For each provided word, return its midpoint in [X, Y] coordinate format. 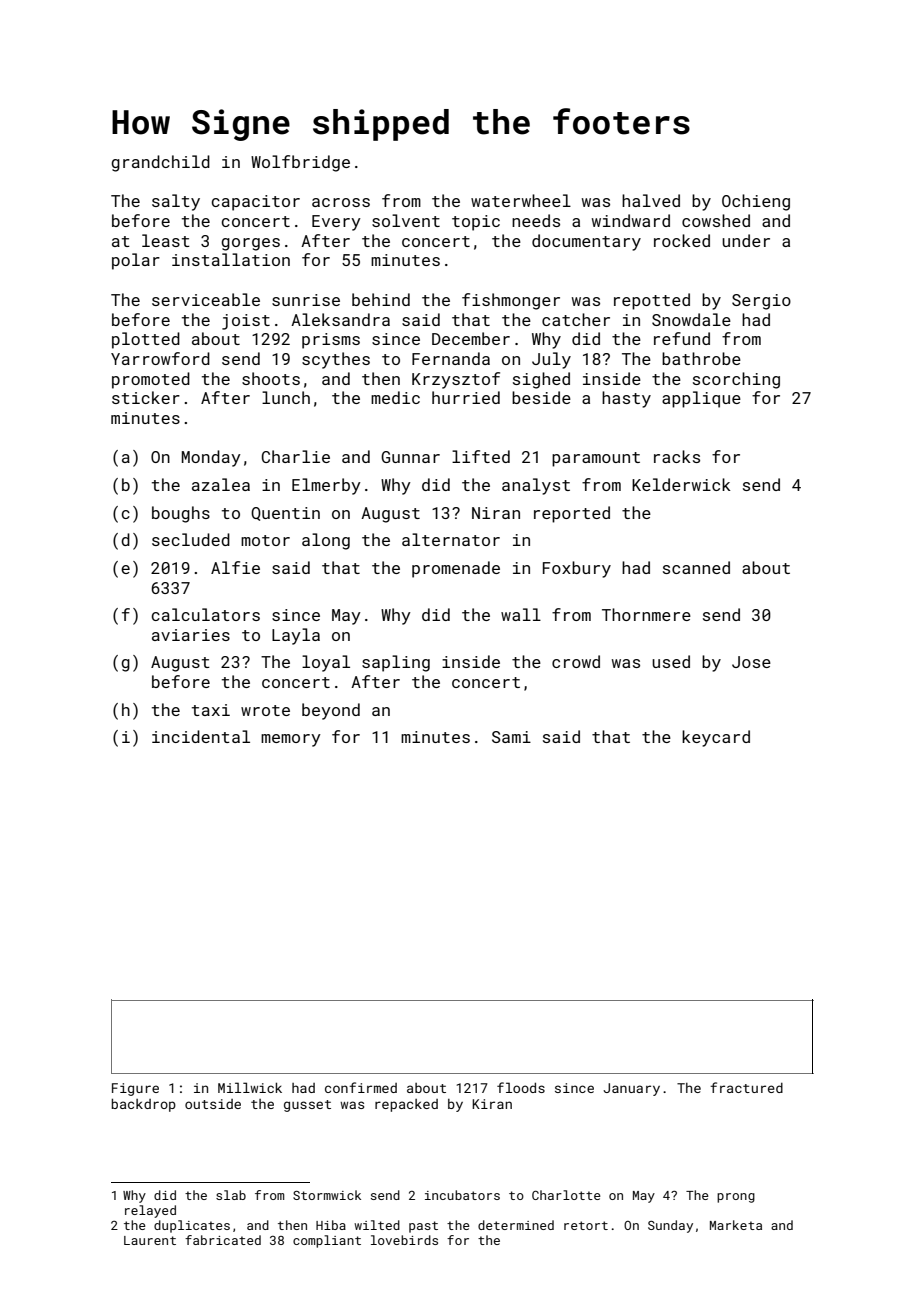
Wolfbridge [300, 163]
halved [651, 200]
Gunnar [410, 457]
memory [291, 740]
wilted [377, 1225]
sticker [146, 397]
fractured [746, 1087]
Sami [511, 737]
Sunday [670, 1226]
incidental [201, 736]
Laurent [150, 1240]
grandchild [160, 163]
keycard [716, 738]
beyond [331, 711]
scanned [696, 567]
